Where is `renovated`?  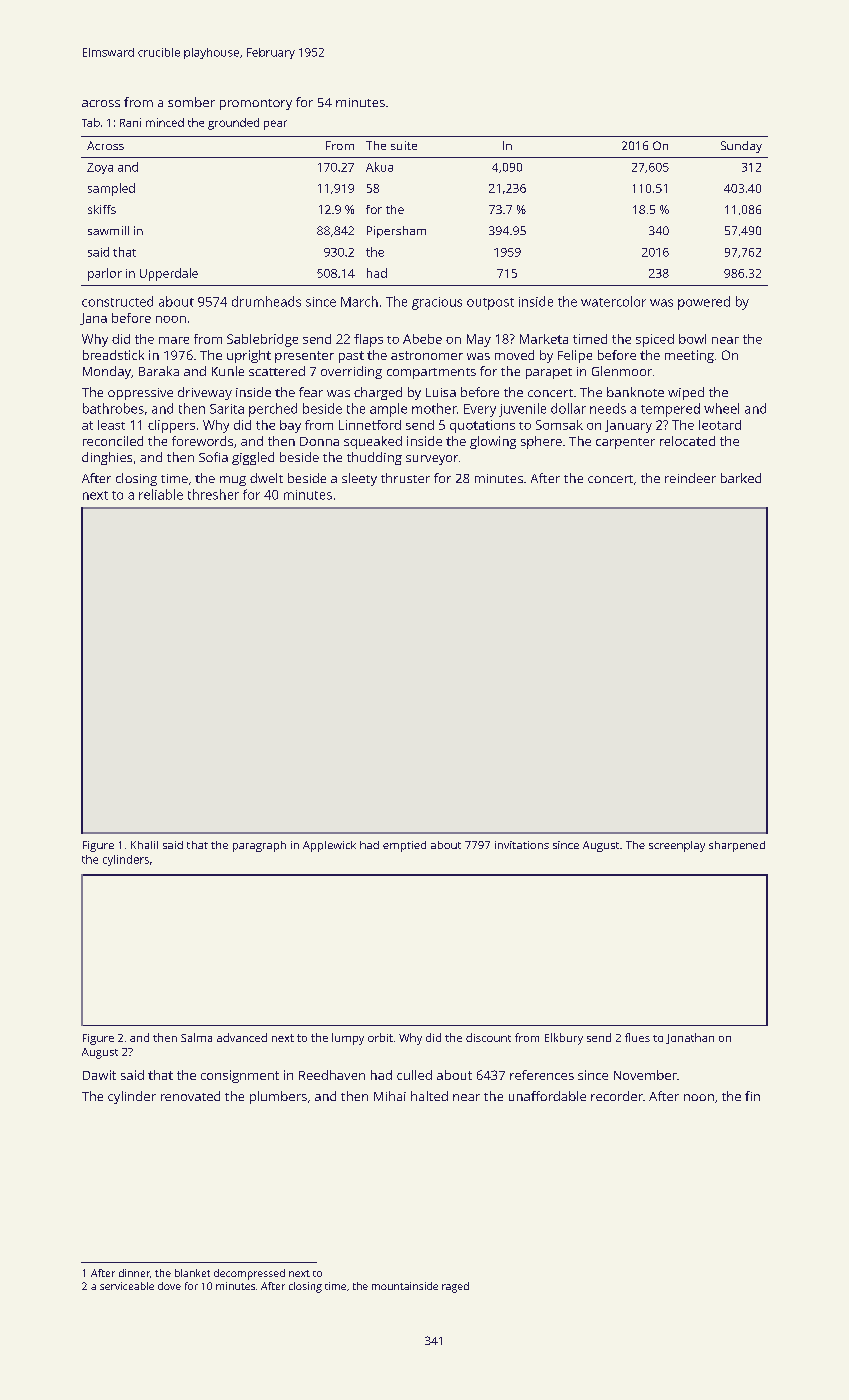
renovated is located at coordinates (190, 1096).
